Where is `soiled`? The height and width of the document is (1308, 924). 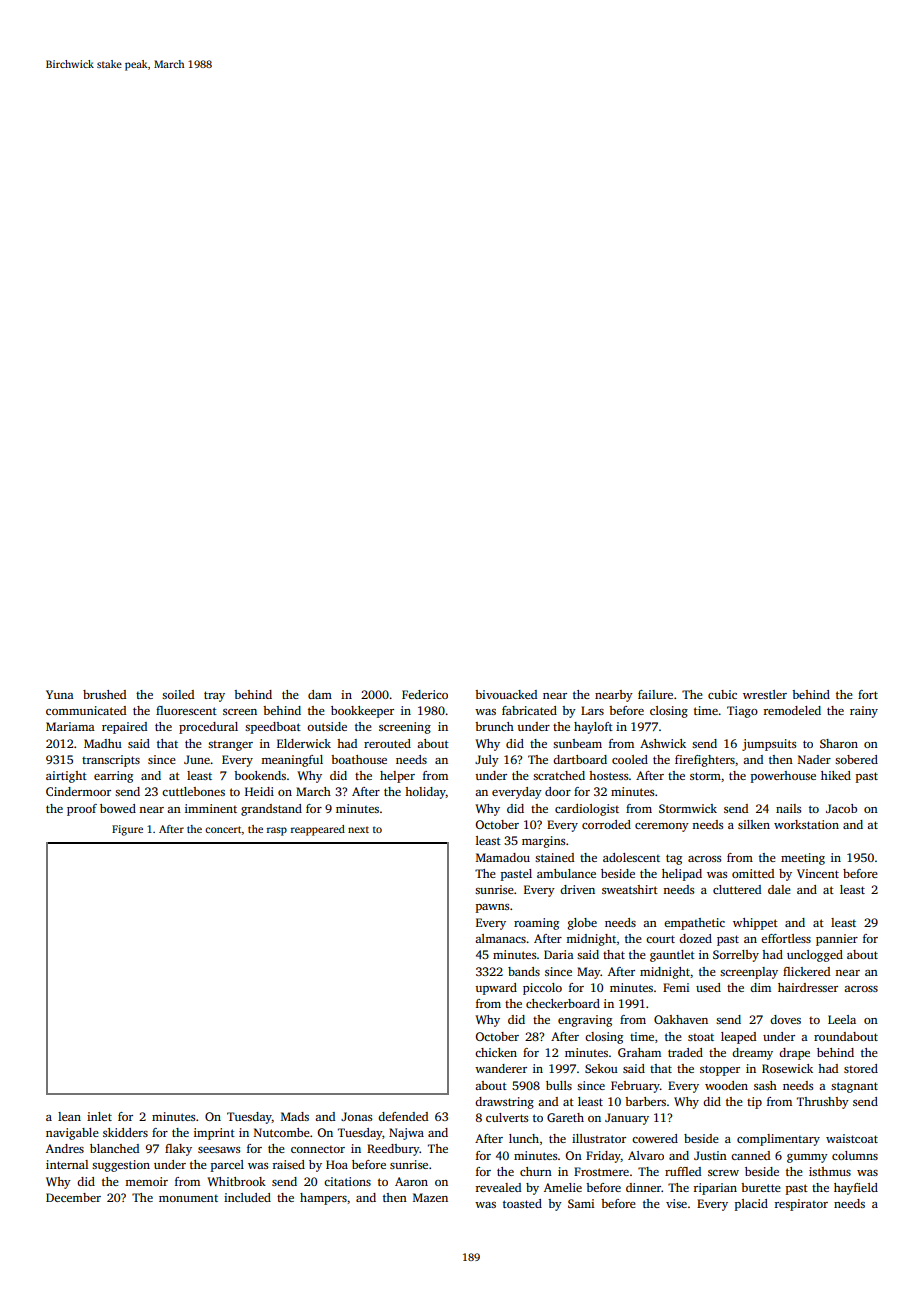 soiled is located at coordinates (178, 694).
